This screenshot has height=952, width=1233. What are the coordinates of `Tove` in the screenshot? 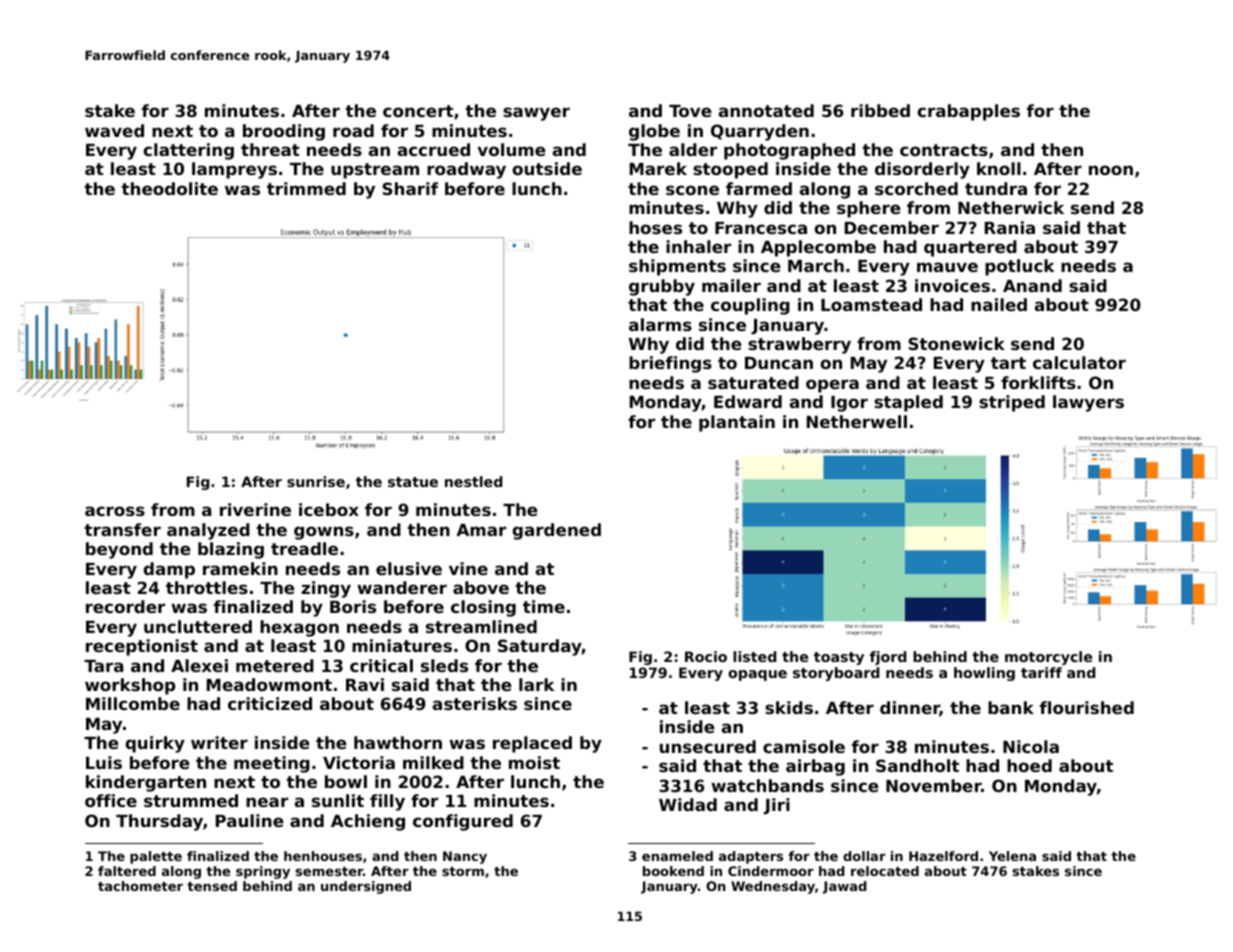 It's located at (690, 111).
